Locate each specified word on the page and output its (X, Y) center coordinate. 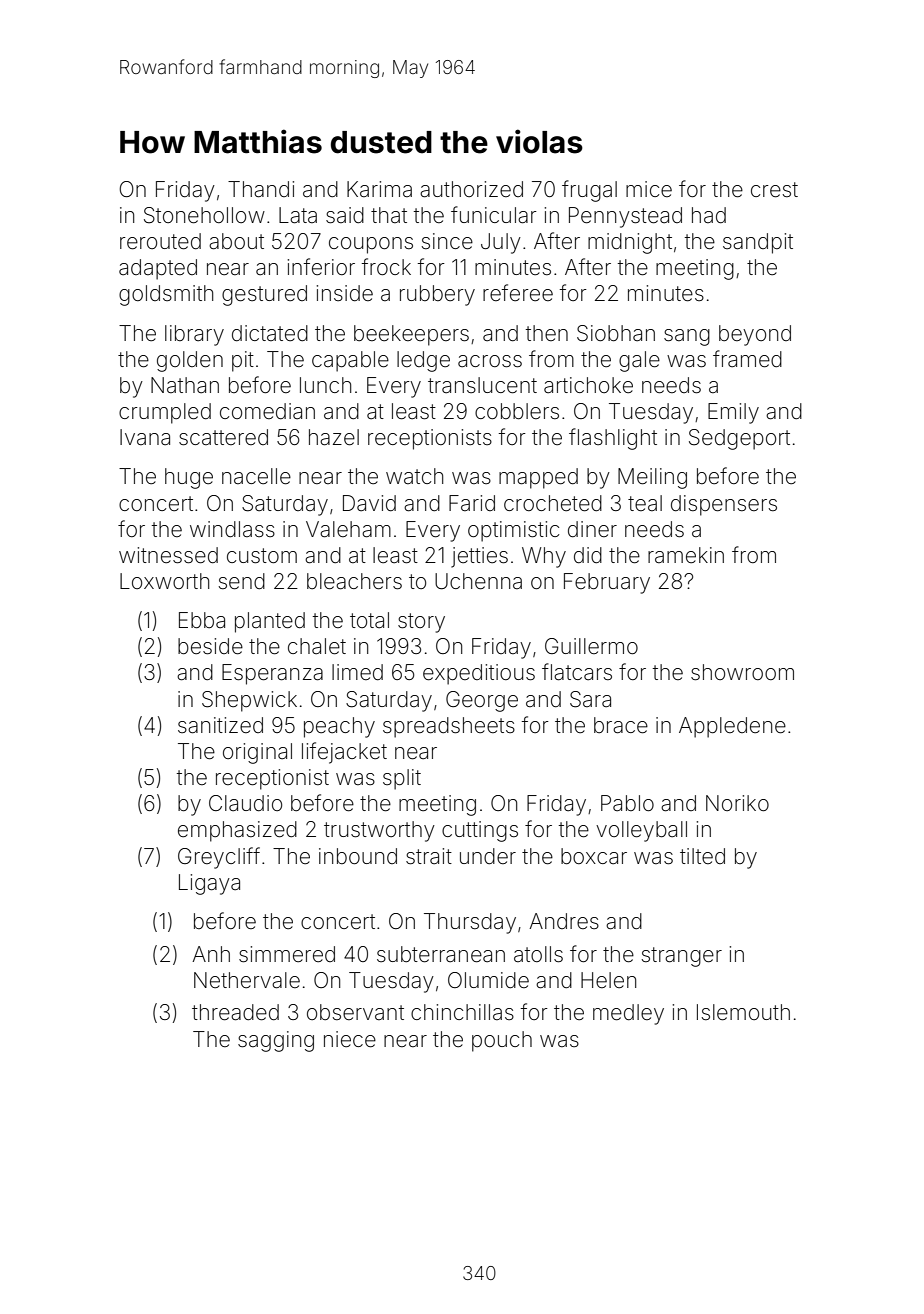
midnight (630, 243)
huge (189, 478)
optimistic (513, 531)
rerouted (160, 241)
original (257, 753)
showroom (742, 672)
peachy (339, 727)
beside (210, 646)
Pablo (627, 803)
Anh (211, 954)
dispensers (724, 505)
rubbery (437, 295)
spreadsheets (449, 727)
